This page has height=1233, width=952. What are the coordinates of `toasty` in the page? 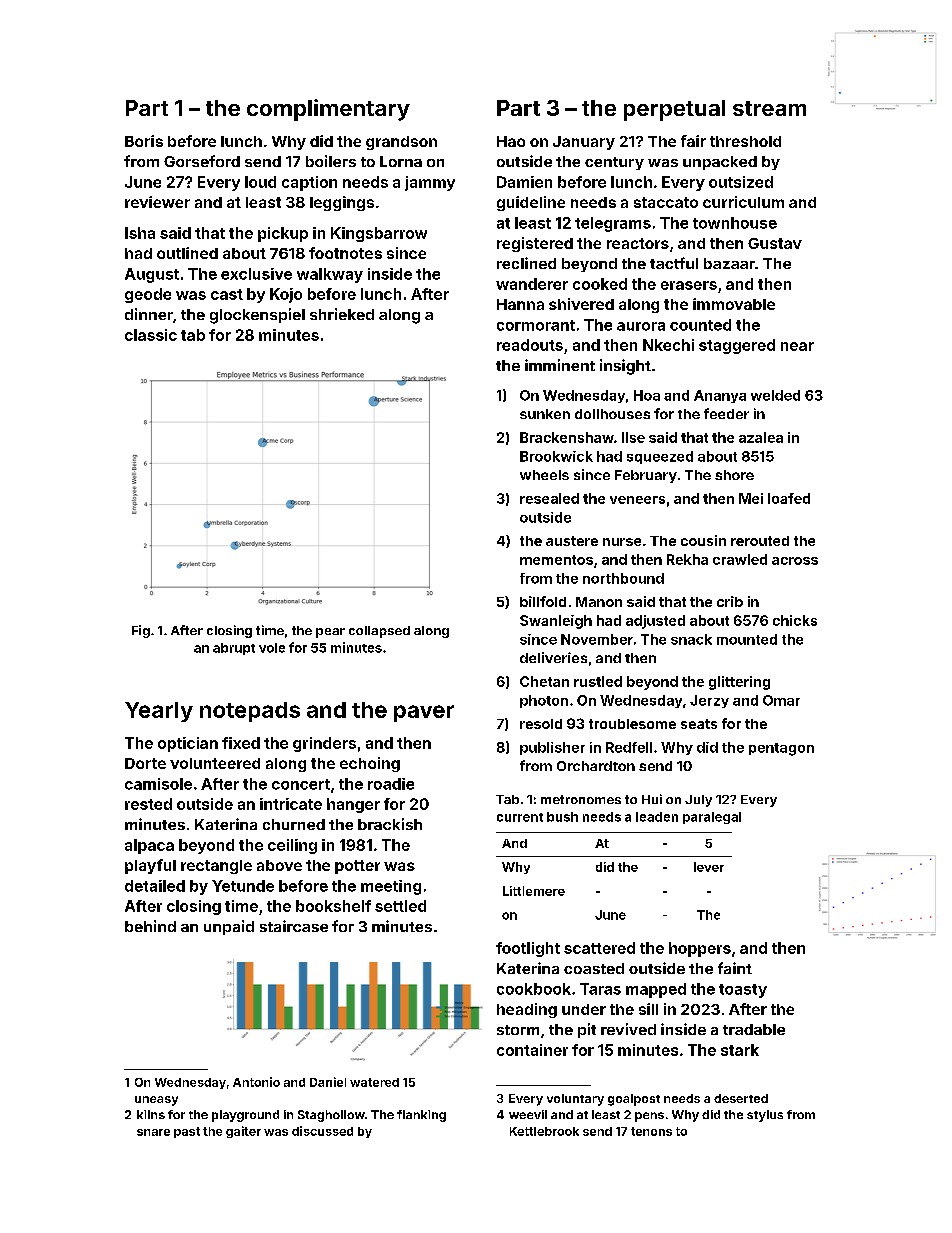 It's located at (743, 991).
